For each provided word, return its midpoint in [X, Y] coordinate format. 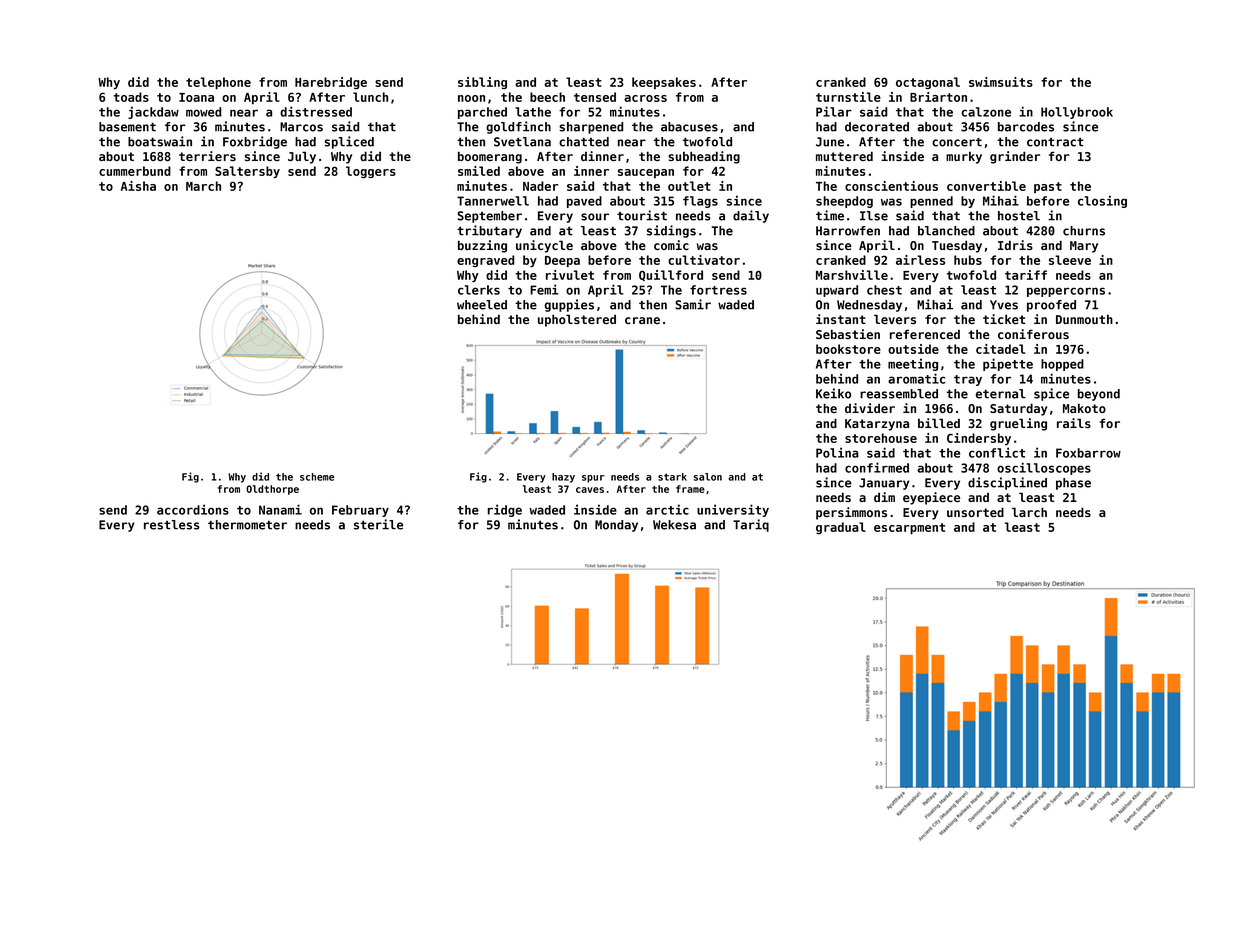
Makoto [1084, 408]
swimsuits [1001, 82]
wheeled [482, 305]
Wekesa [674, 525]
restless [172, 525]
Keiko [833, 393]
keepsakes [664, 83]
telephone [218, 83]
